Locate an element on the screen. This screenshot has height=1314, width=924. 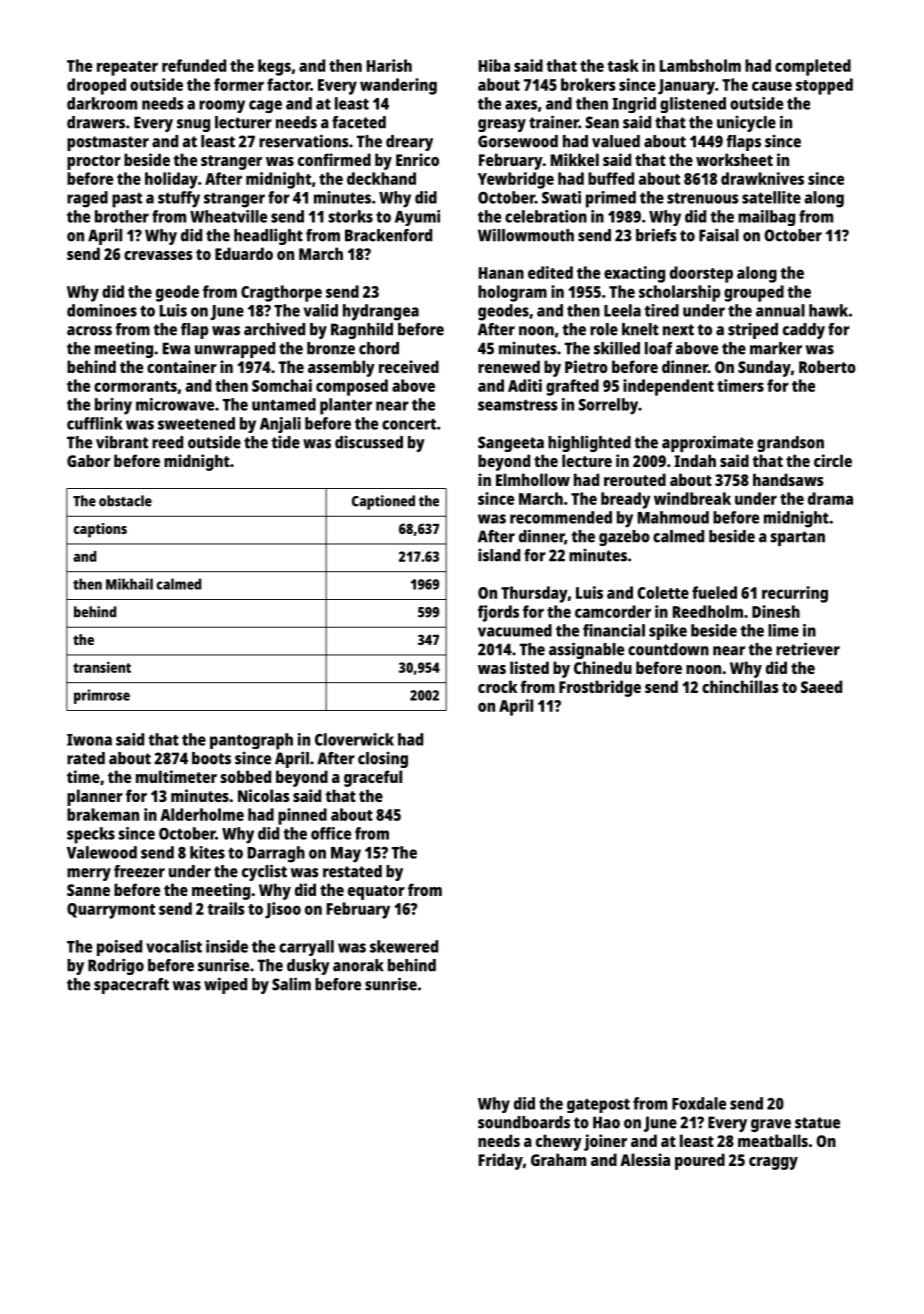
worksheet is located at coordinates (734, 159).
